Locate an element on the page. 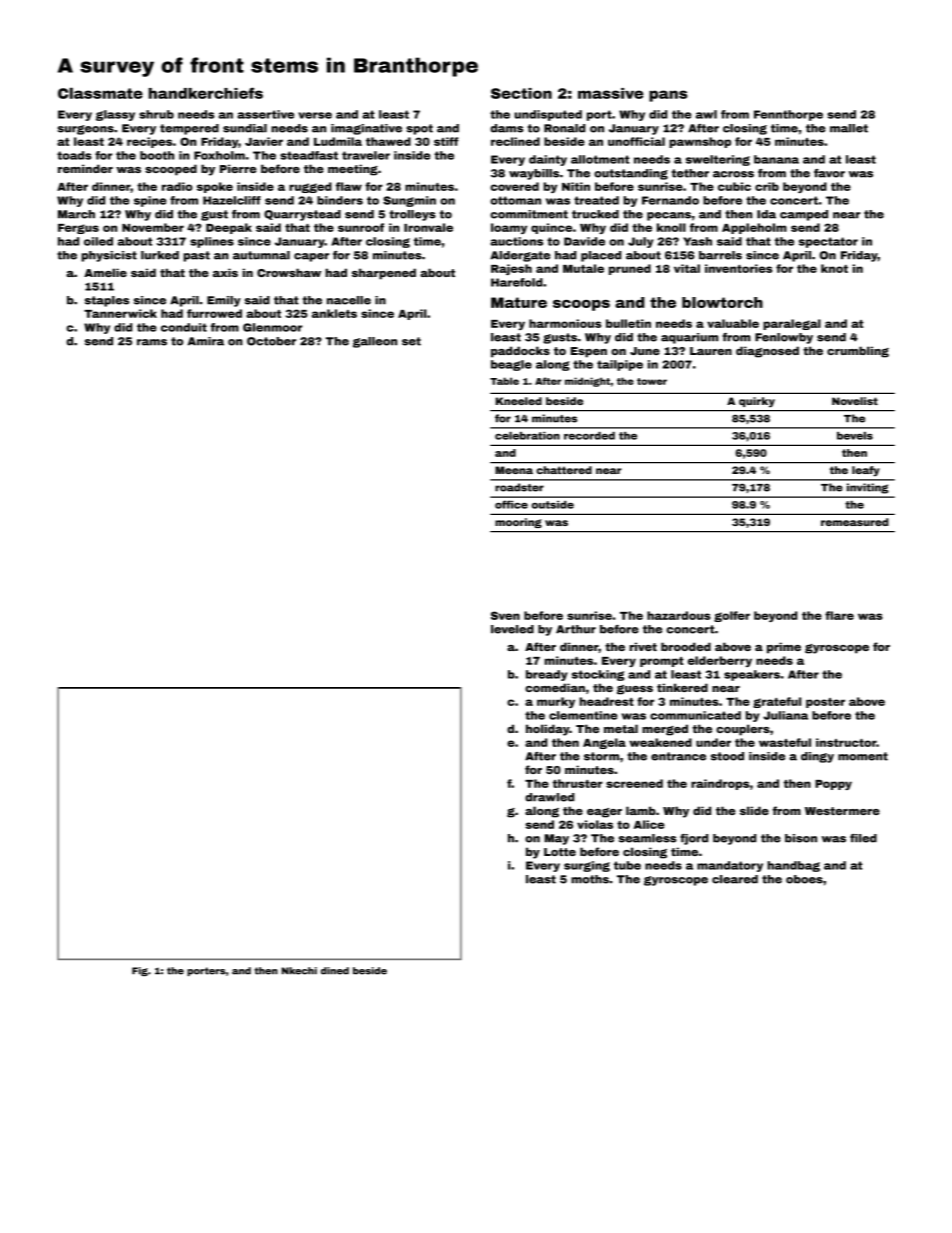 Image resolution: width=952 pixels, height=1233 pixels. prime is located at coordinates (784, 648).
